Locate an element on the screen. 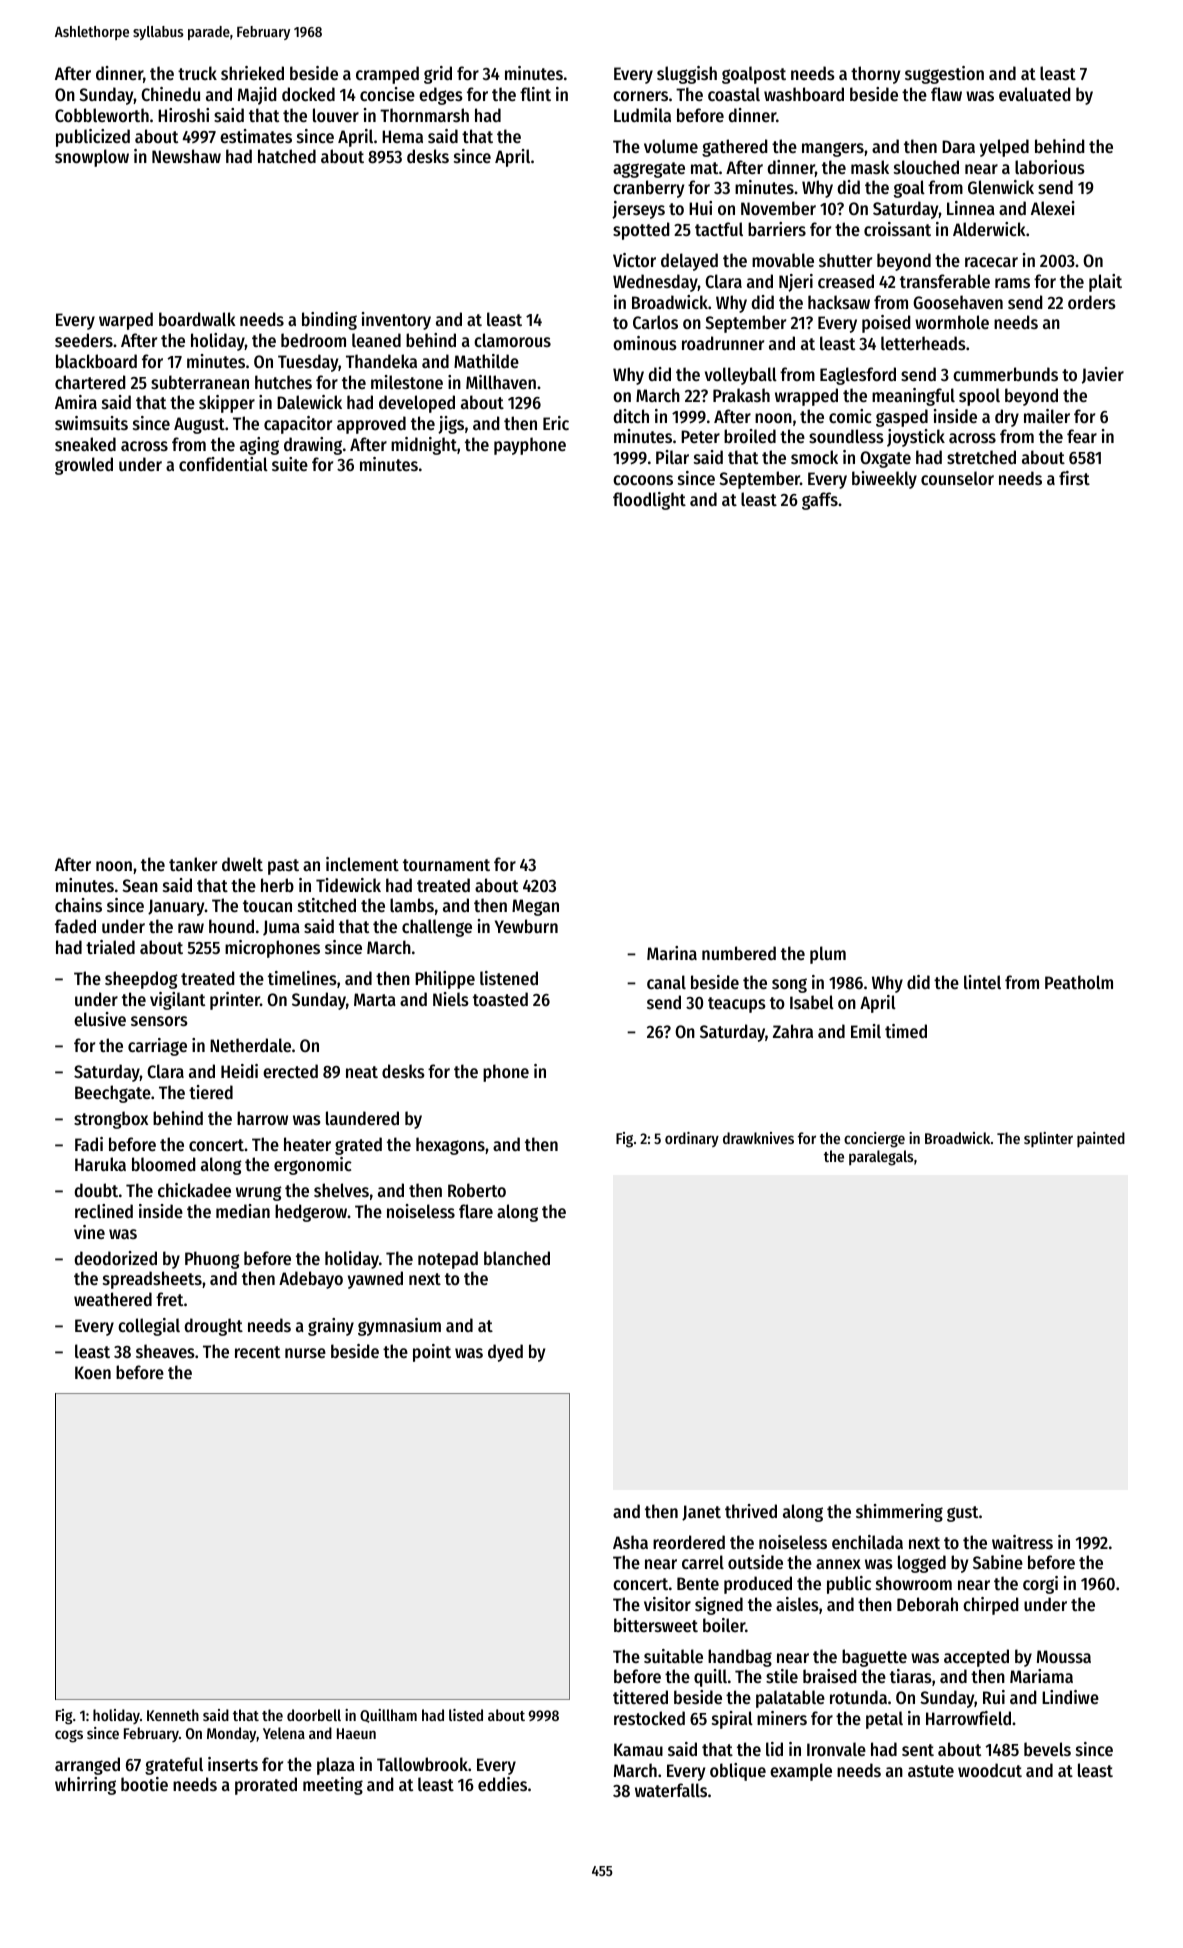 This screenshot has height=1948, width=1183. Oxgate is located at coordinates (885, 459).
